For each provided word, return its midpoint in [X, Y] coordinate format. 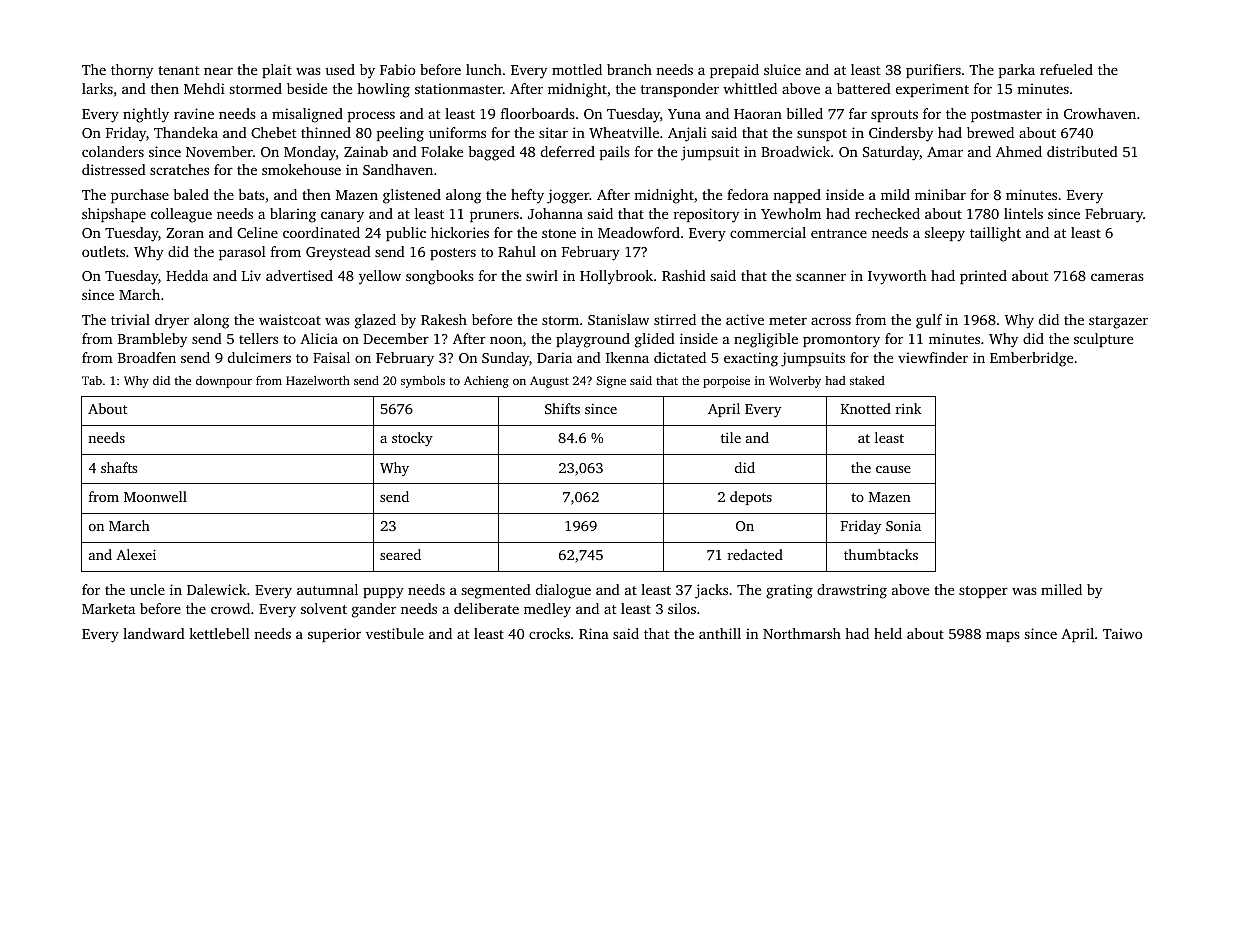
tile [731, 437]
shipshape [114, 215]
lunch [484, 69]
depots [751, 498]
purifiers [933, 71]
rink [909, 408]
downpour [224, 382]
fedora [748, 194]
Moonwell [155, 496]
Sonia [903, 526]
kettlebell [219, 633]
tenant [179, 70]
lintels [1023, 213]
